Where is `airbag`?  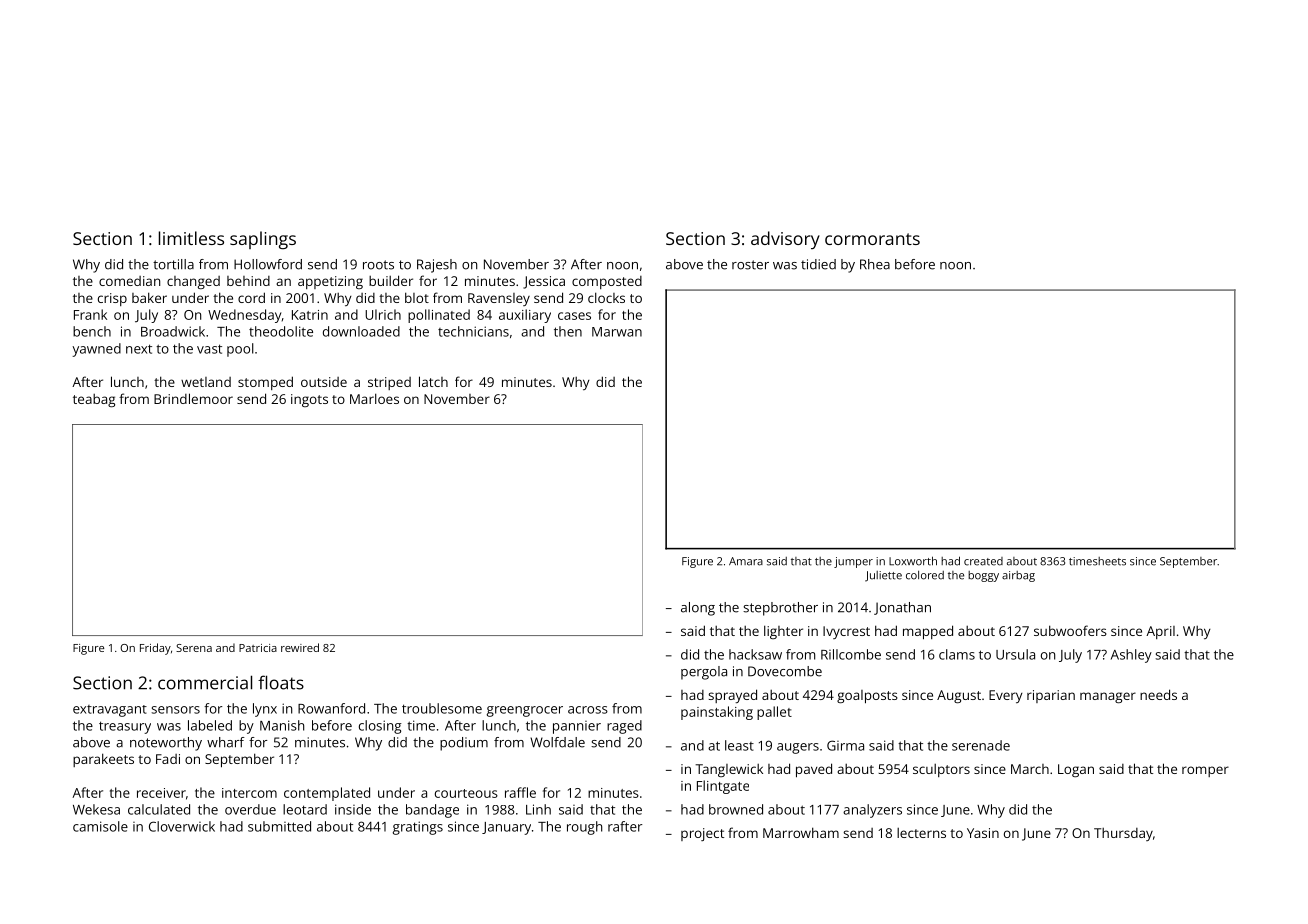 airbag is located at coordinates (1018, 576).
